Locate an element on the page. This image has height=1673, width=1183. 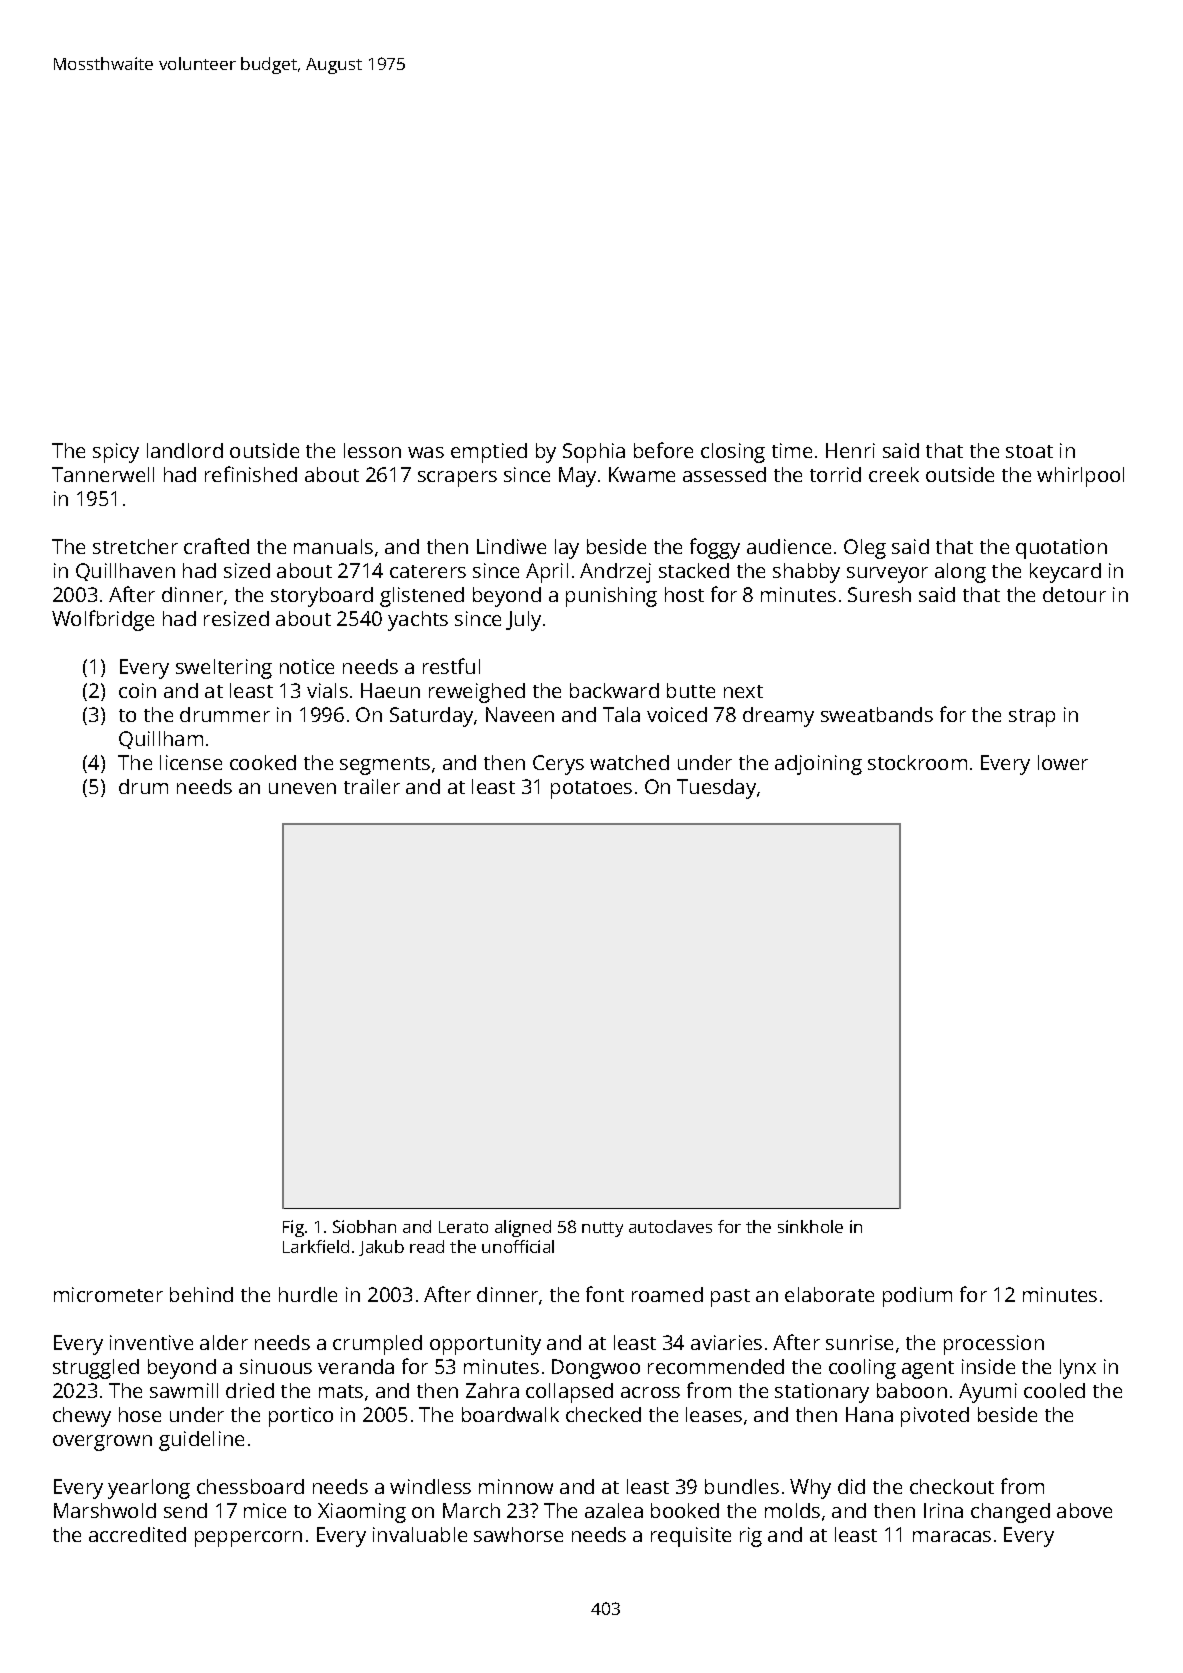
whirlpool is located at coordinates (1080, 477).
